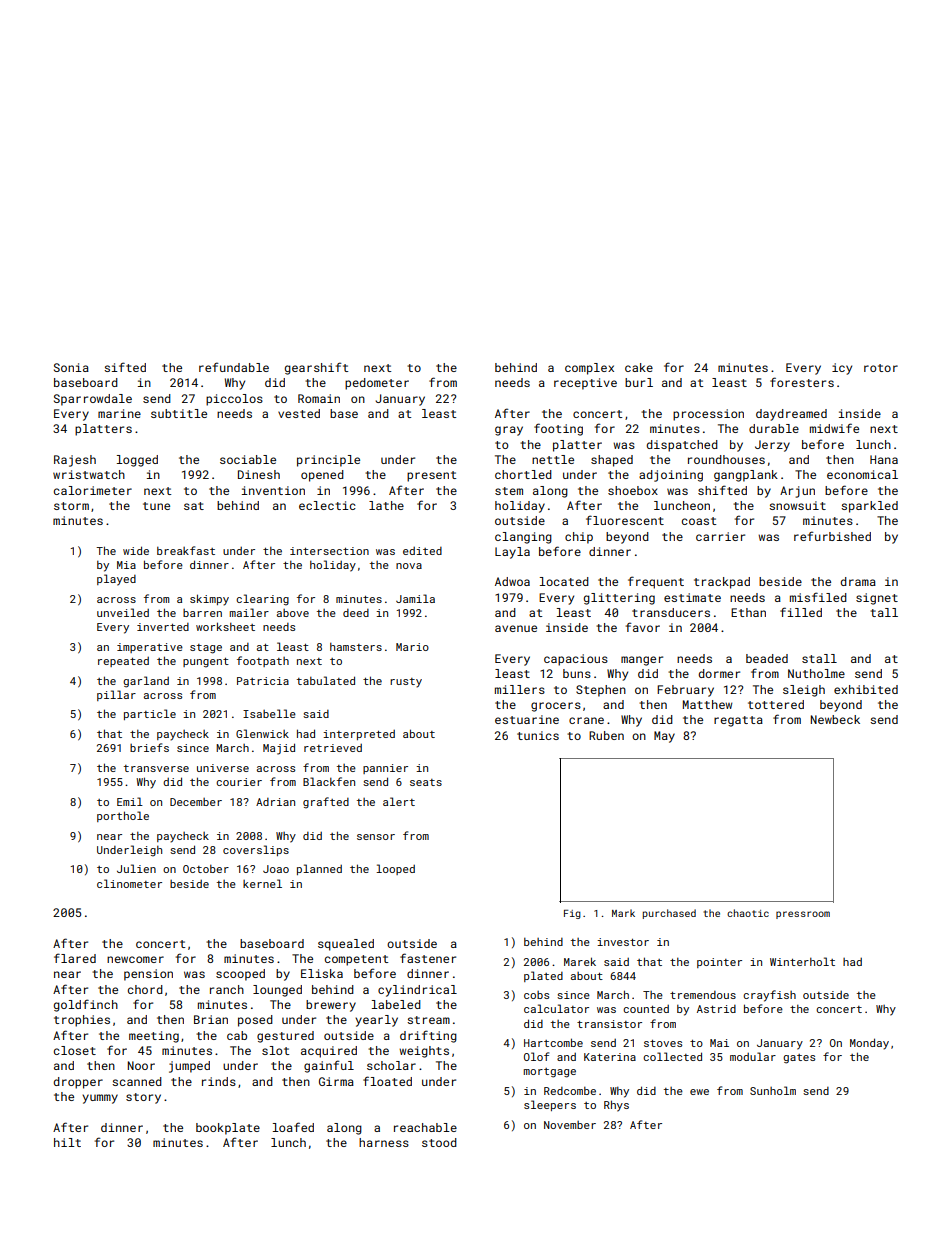  I want to click on midwife, so click(834, 428).
